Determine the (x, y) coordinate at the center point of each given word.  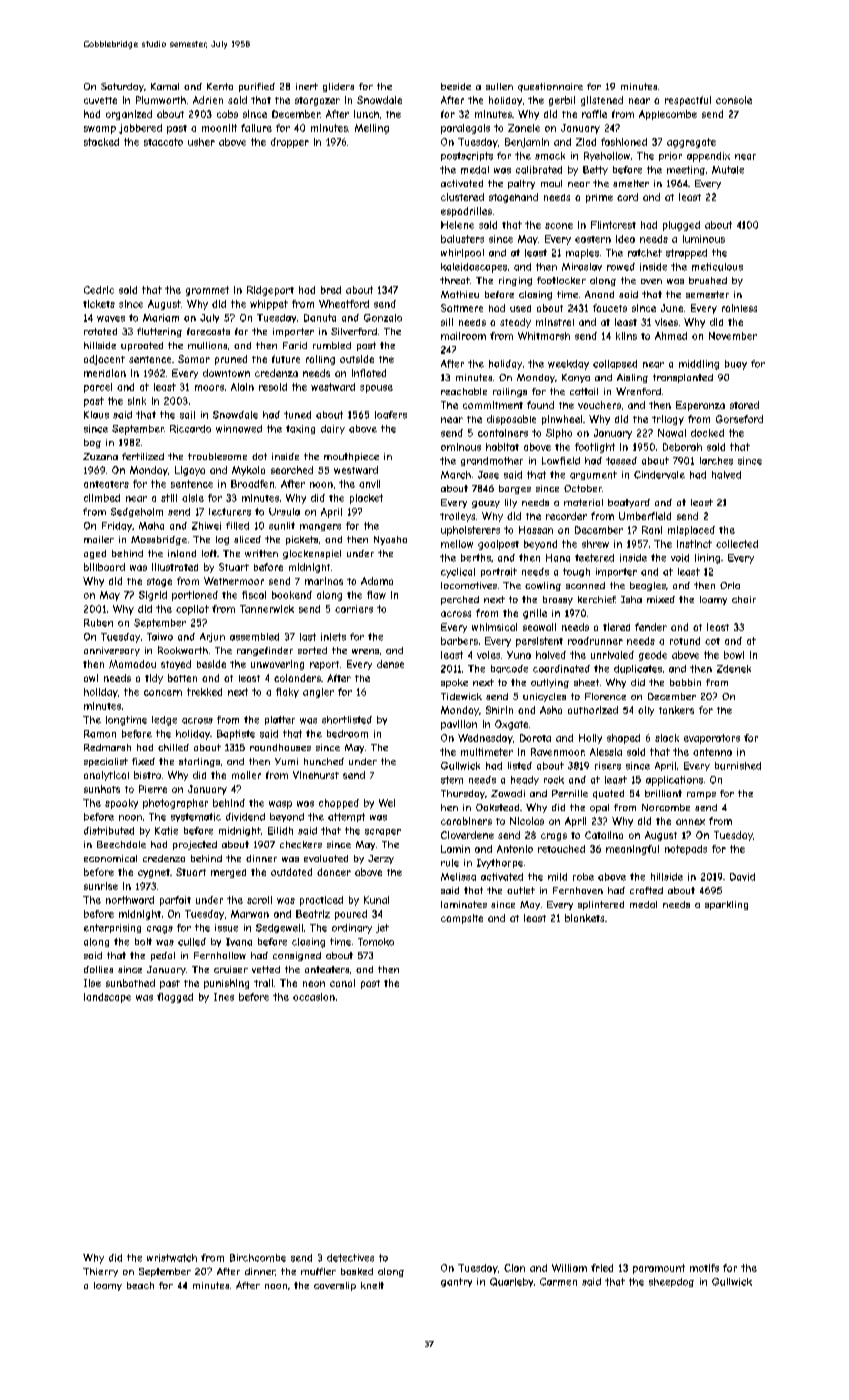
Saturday (122, 87)
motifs (704, 1268)
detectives (350, 1258)
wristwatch (172, 1258)
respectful (688, 101)
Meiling (372, 129)
